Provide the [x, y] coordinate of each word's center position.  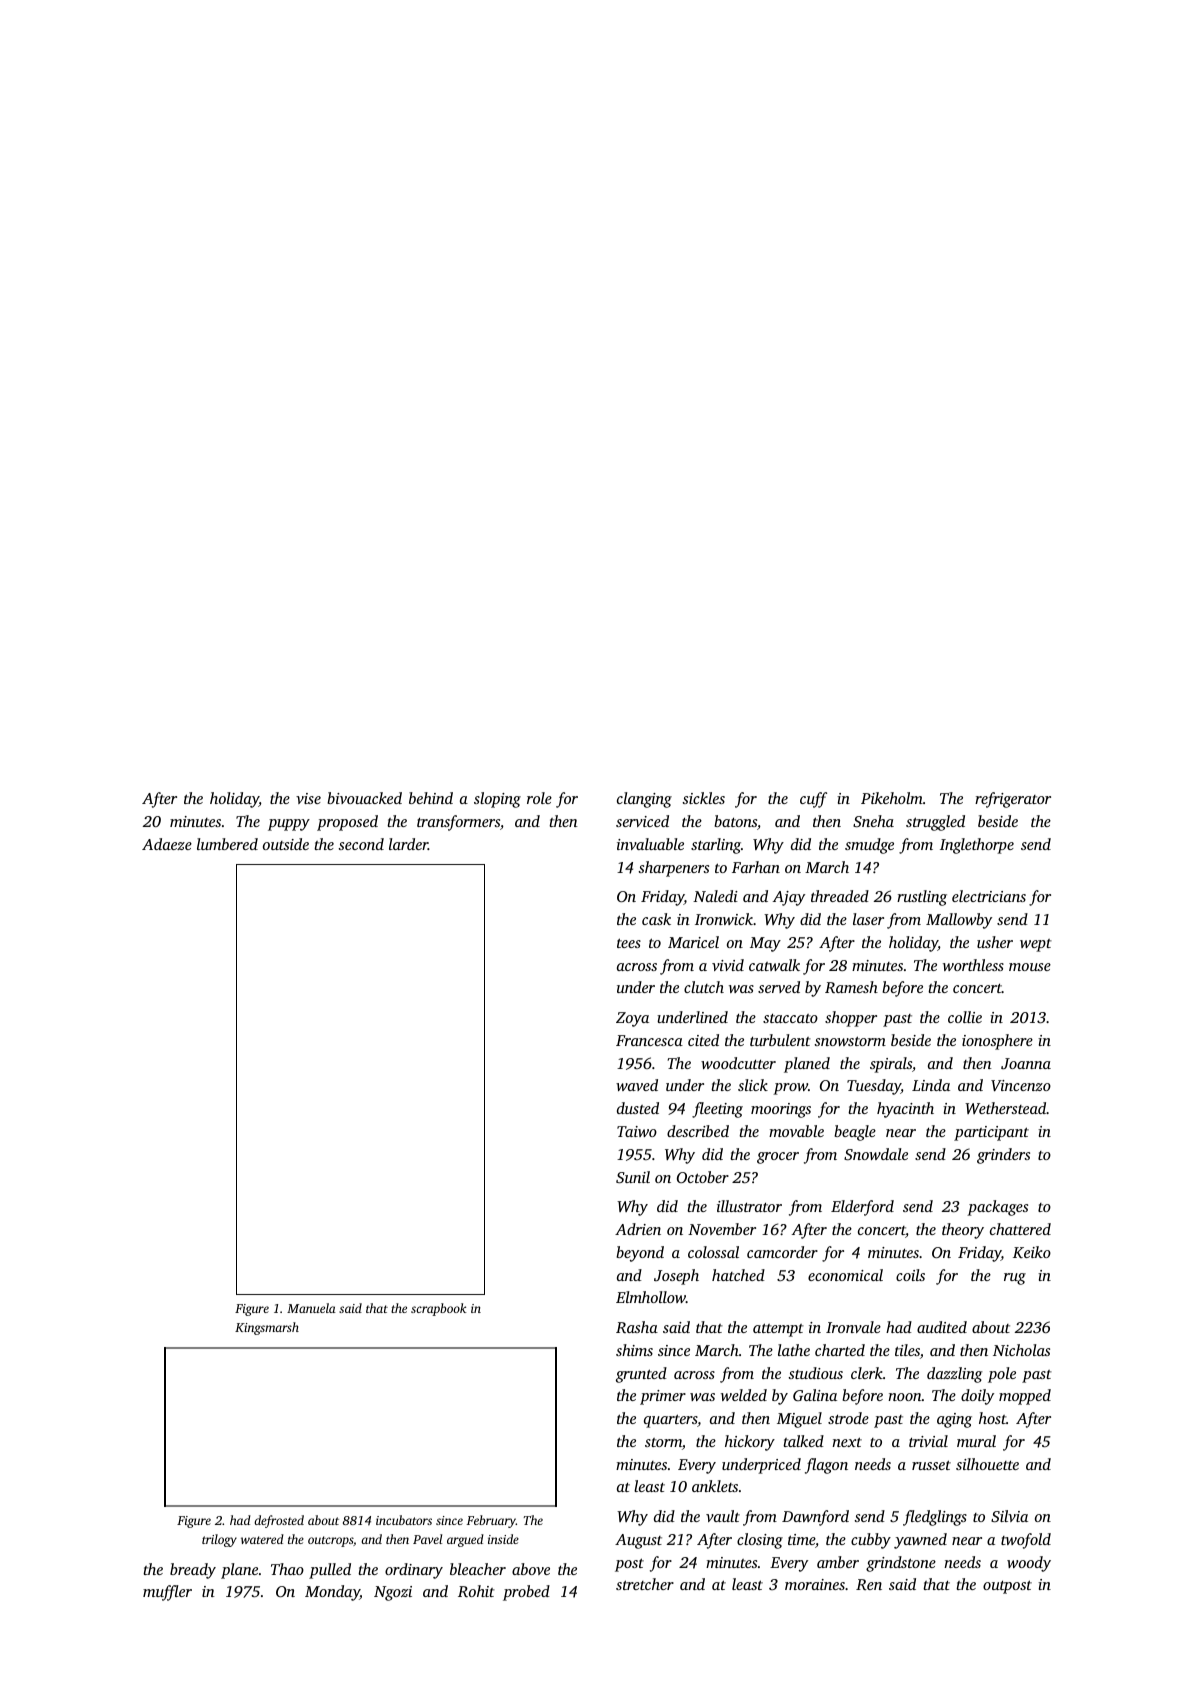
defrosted [279, 1521]
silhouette [987, 1464]
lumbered [227, 844]
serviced [642, 821]
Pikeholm [892, 798]
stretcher [645, 1584]
